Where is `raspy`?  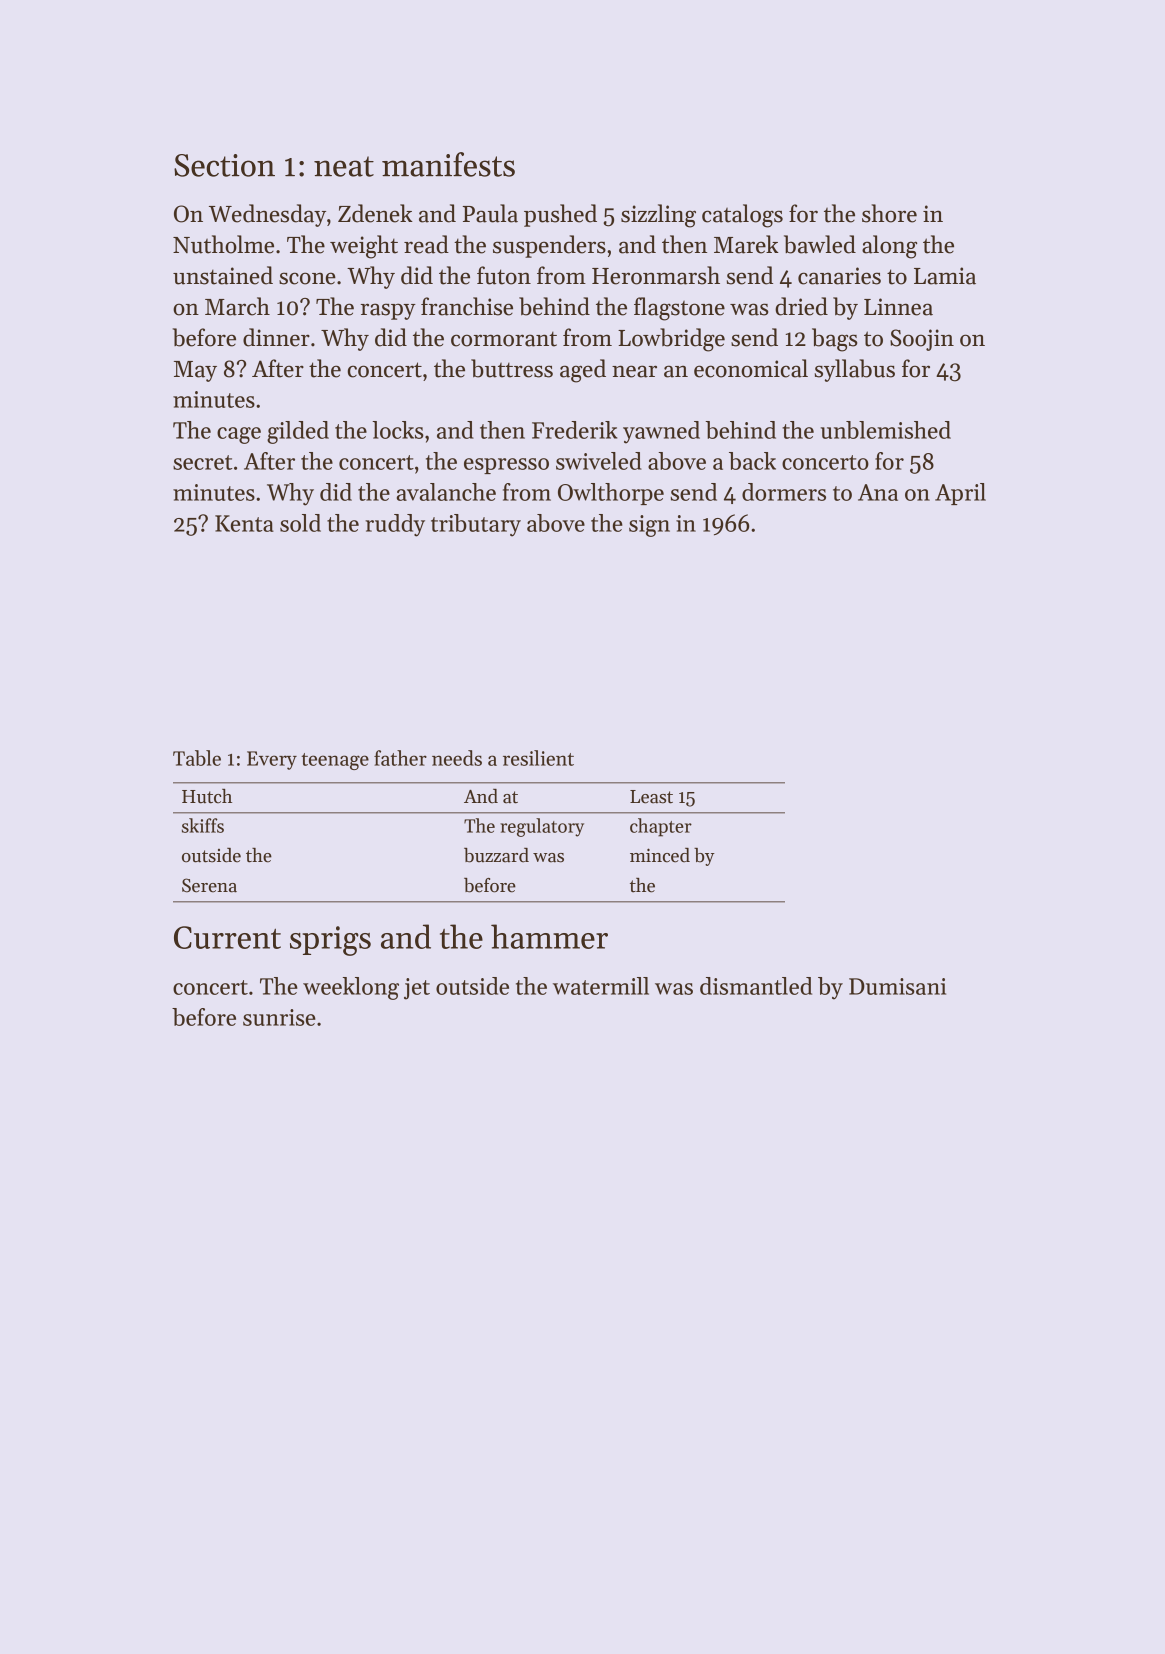 raspy is located at coordinates (388, 311).
